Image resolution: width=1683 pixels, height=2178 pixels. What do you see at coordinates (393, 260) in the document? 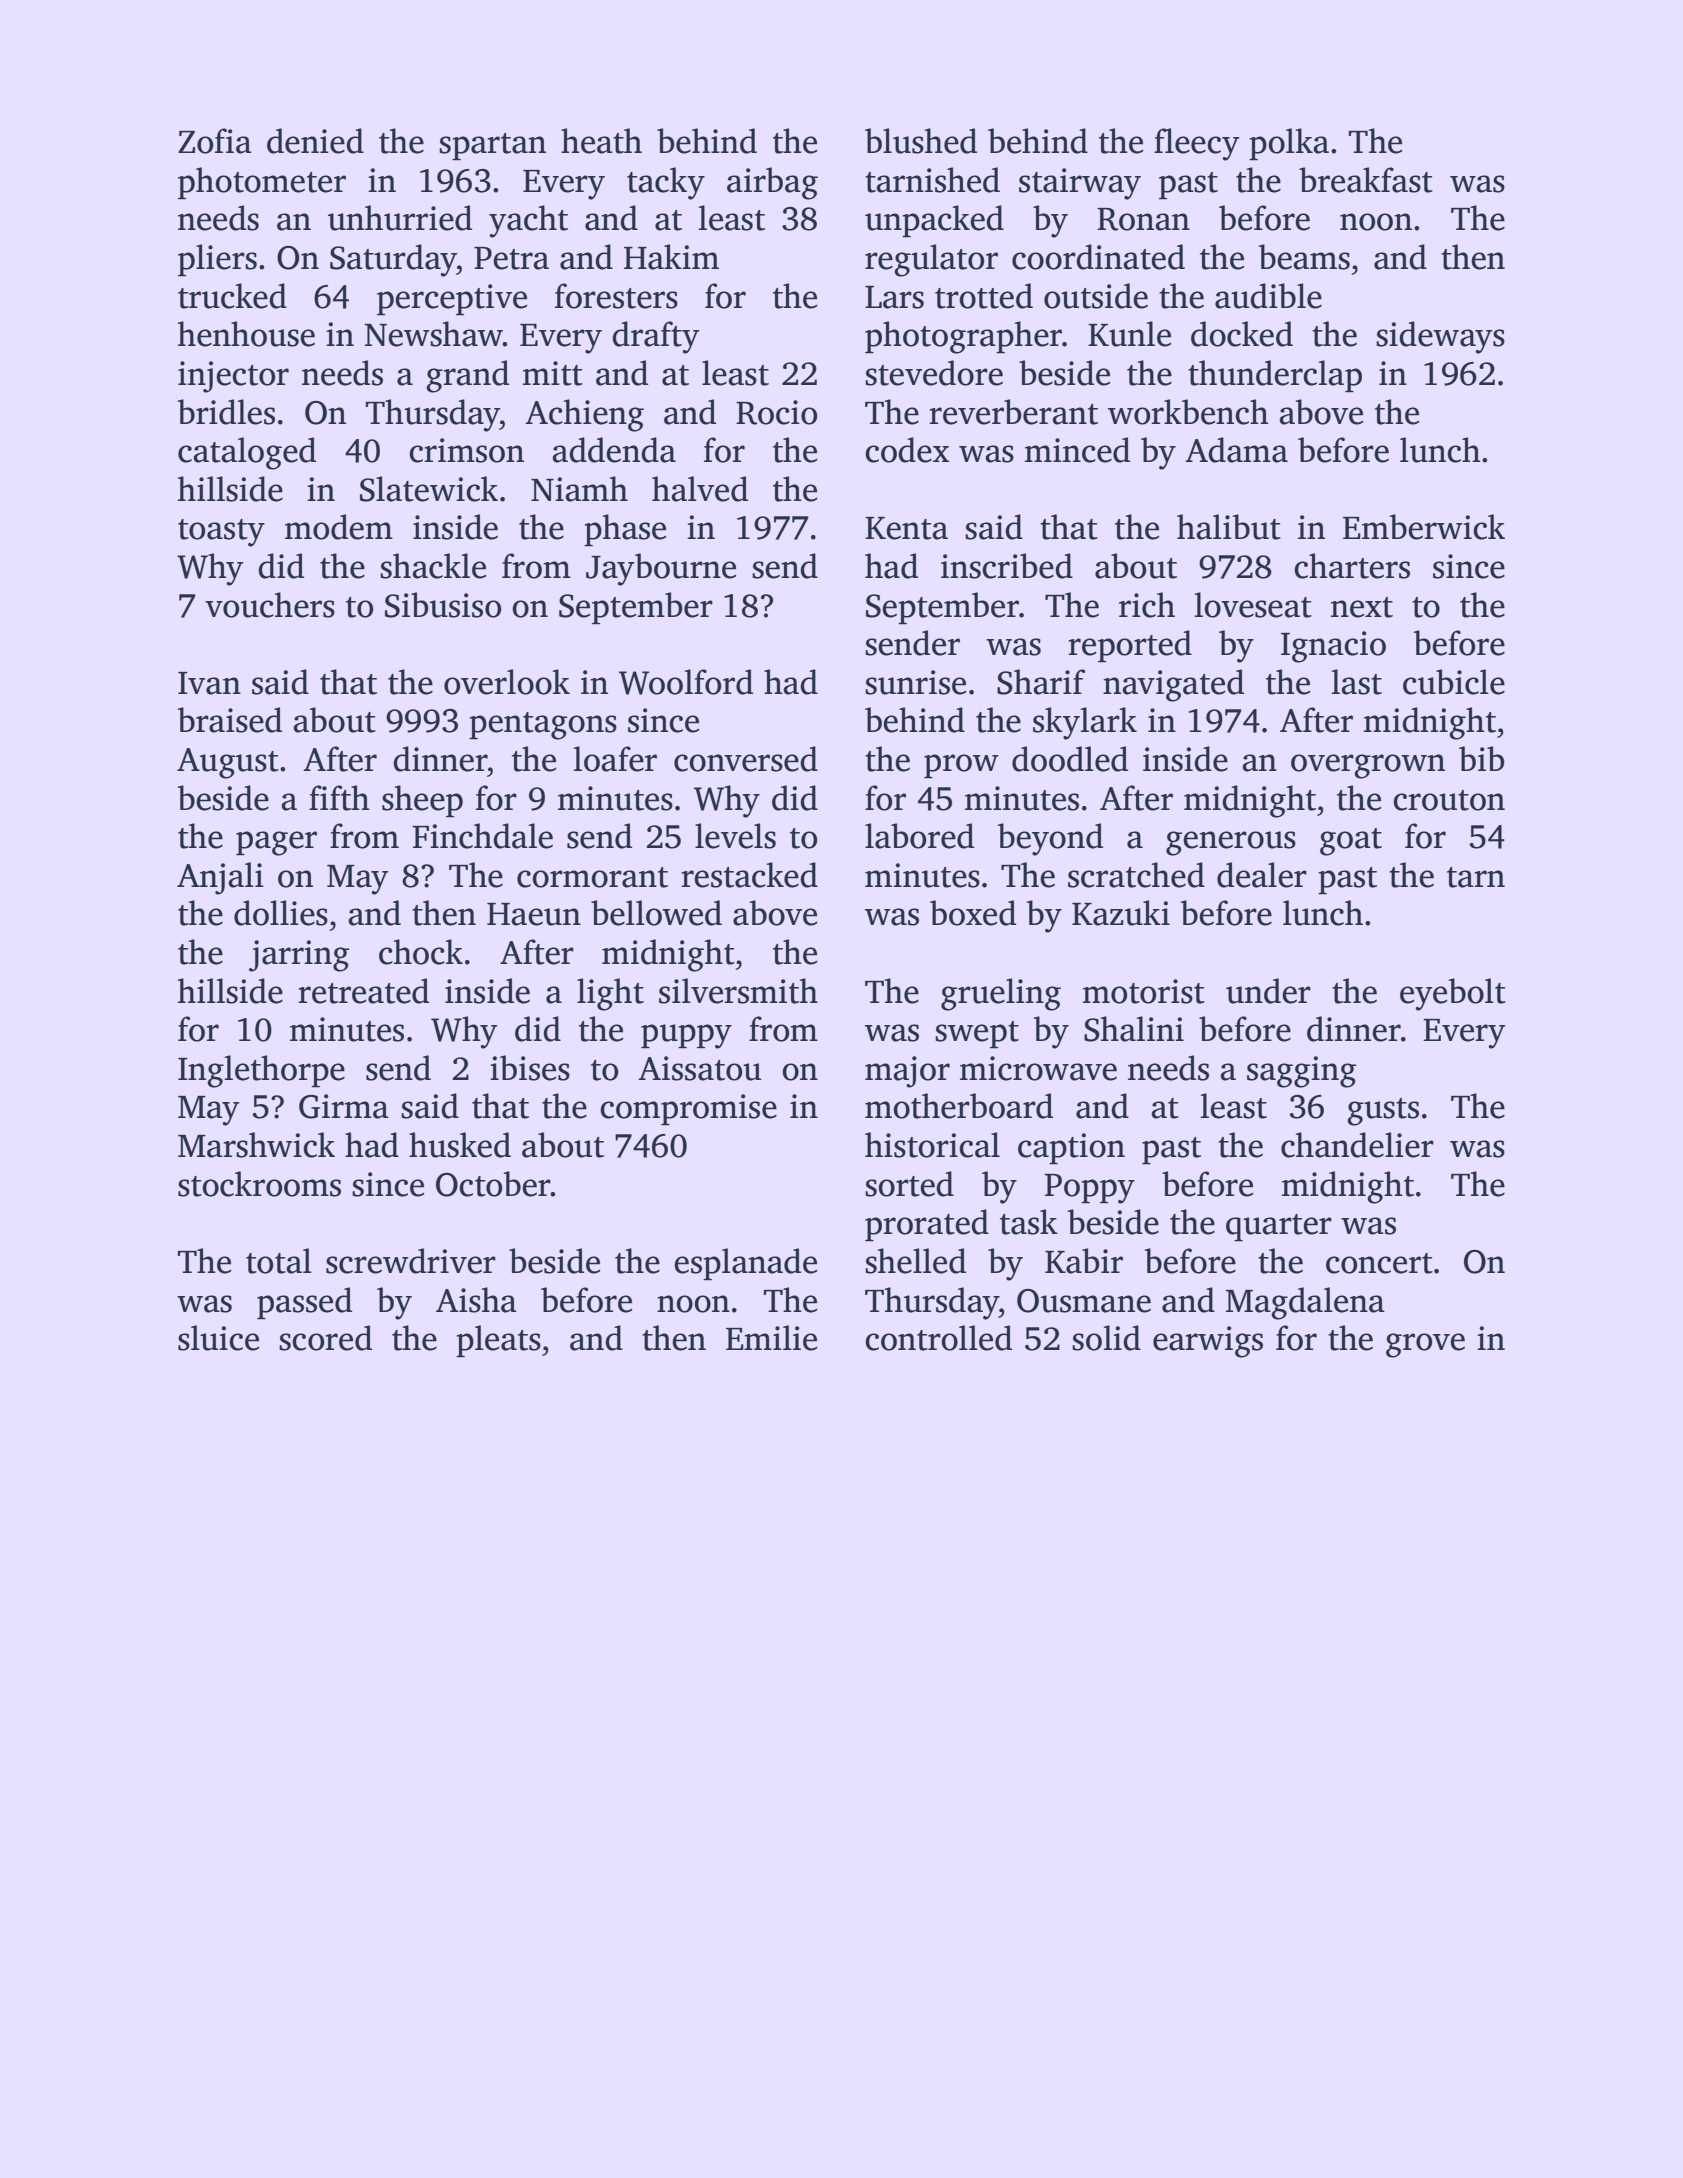
I see `Saturday` at bounding box center [393, 260].
